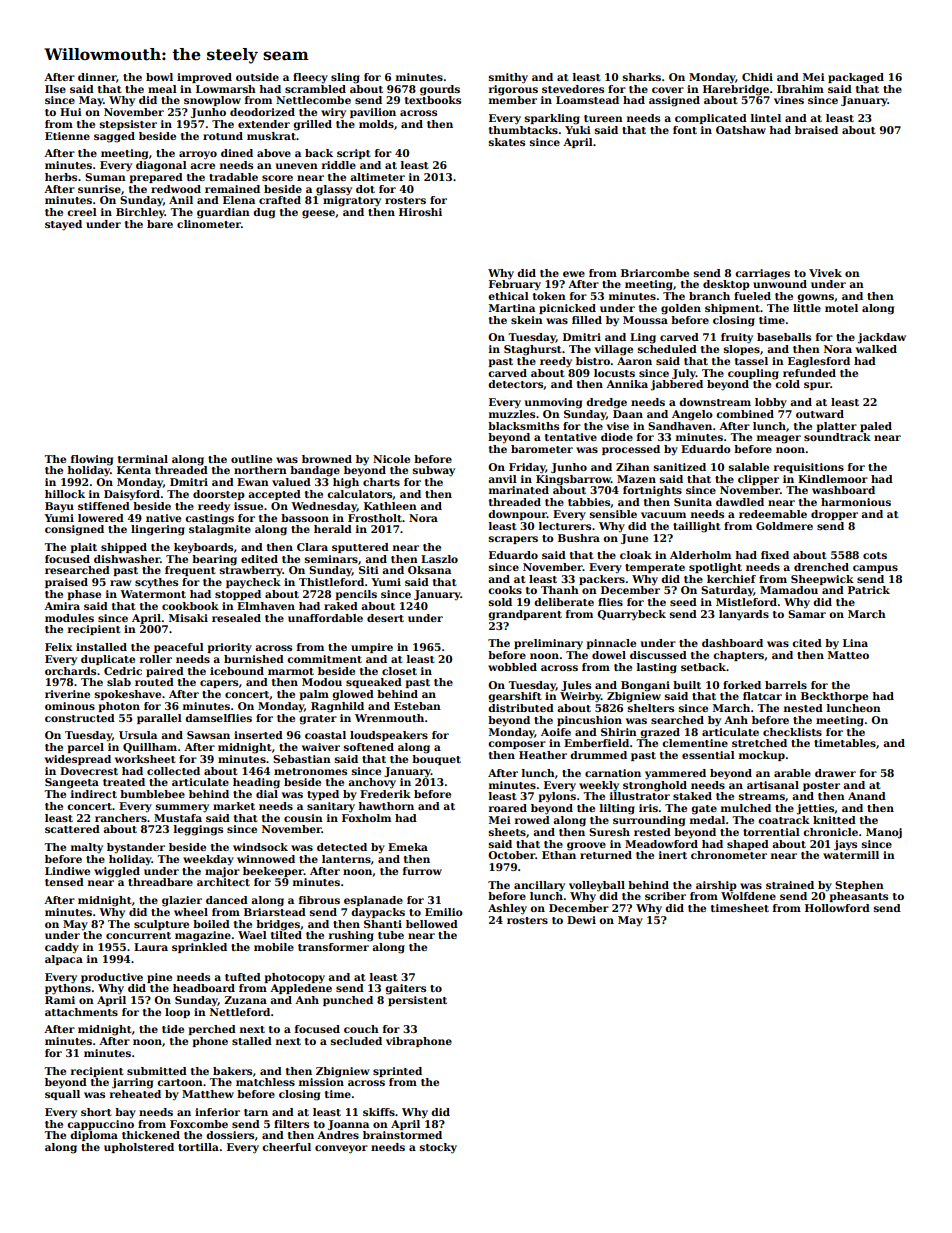 The image size is (952, 1233). Describe the element at coordinates (391, 459) in the page. I see `Nicole` at that location.
